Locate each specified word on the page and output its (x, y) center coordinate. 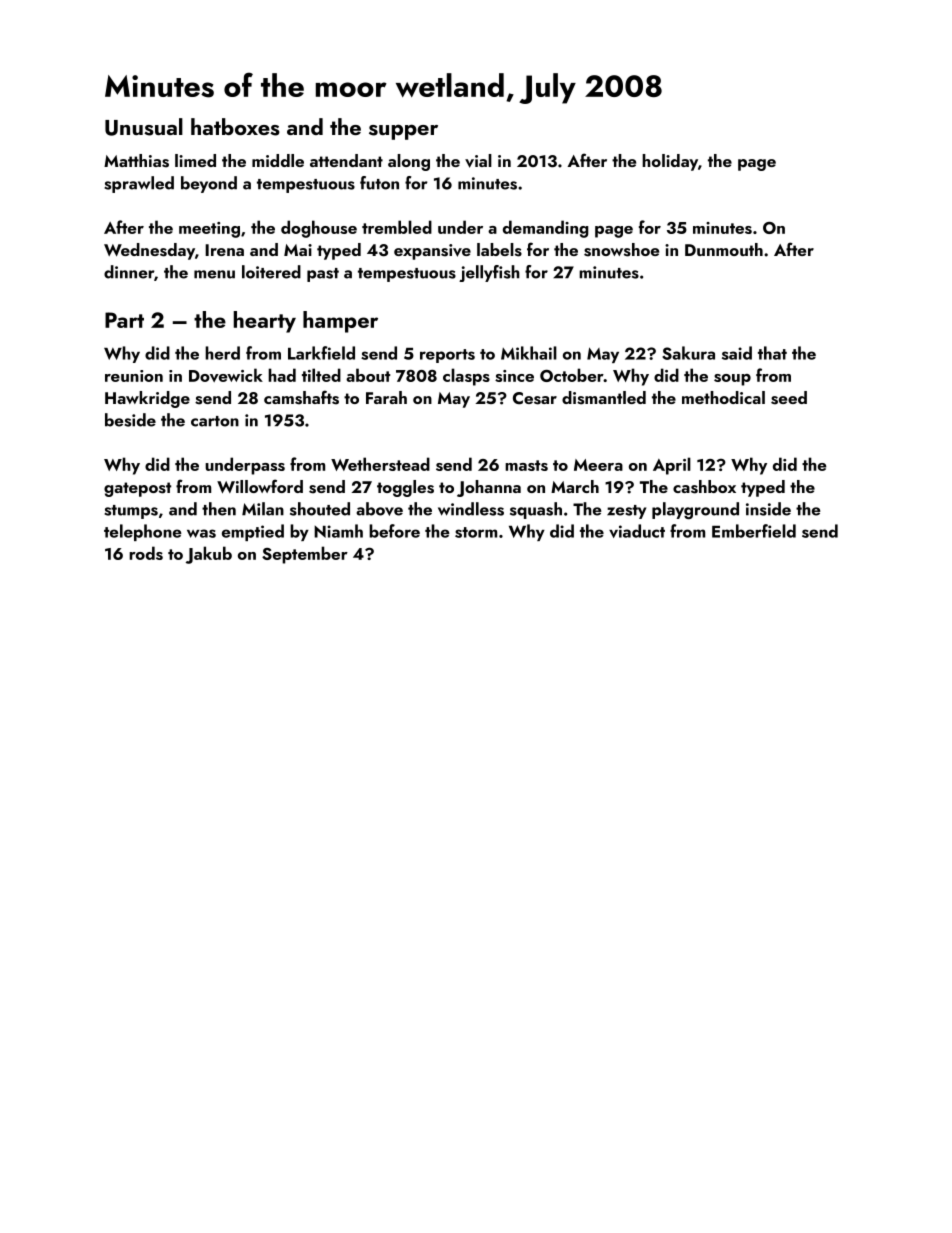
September (305, 555)
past (323, 275)
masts (526, 465)
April (672, 466)
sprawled (139, 184)
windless (471, 509)
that (772, 353)
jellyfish (489, 273)
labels (499, 250)
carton (215, 421)
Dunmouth (724, 249)
